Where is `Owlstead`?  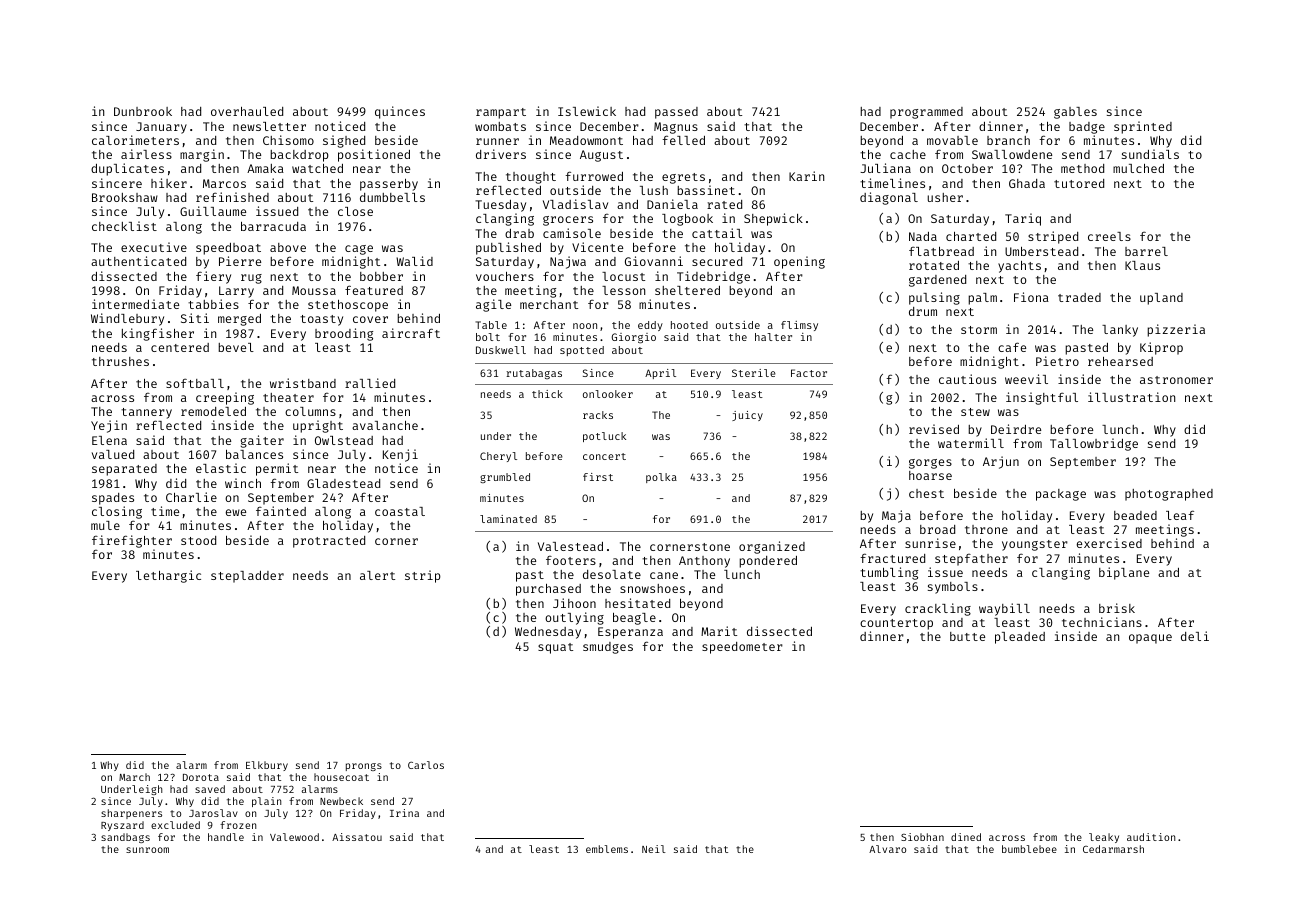
Owlstead is located at coordinates (344, 440).
